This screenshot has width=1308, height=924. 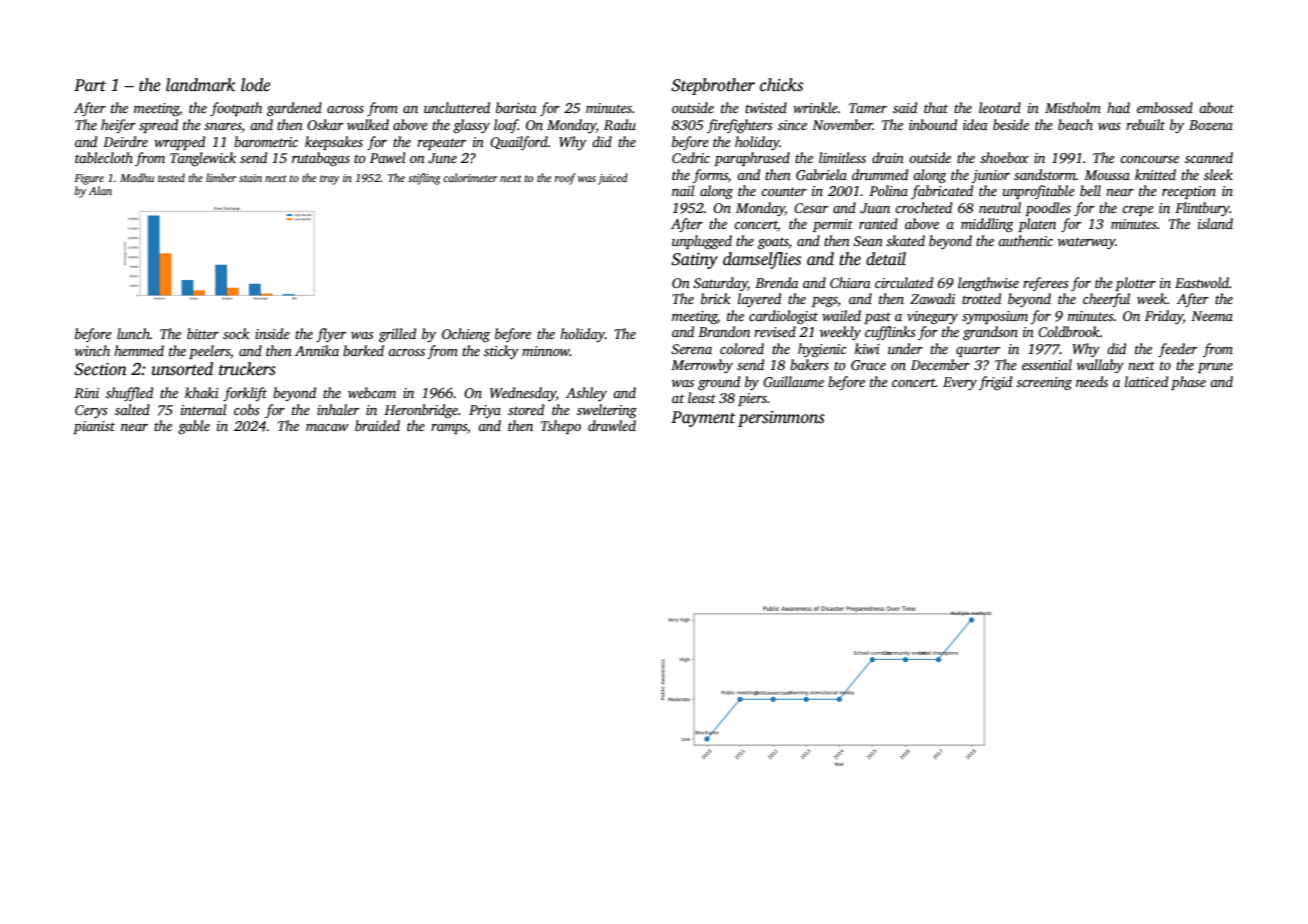 What do you see at coordinates (457, 107) in the screenshot?
I see `uncluttered` at bounding box center [457, 107].
